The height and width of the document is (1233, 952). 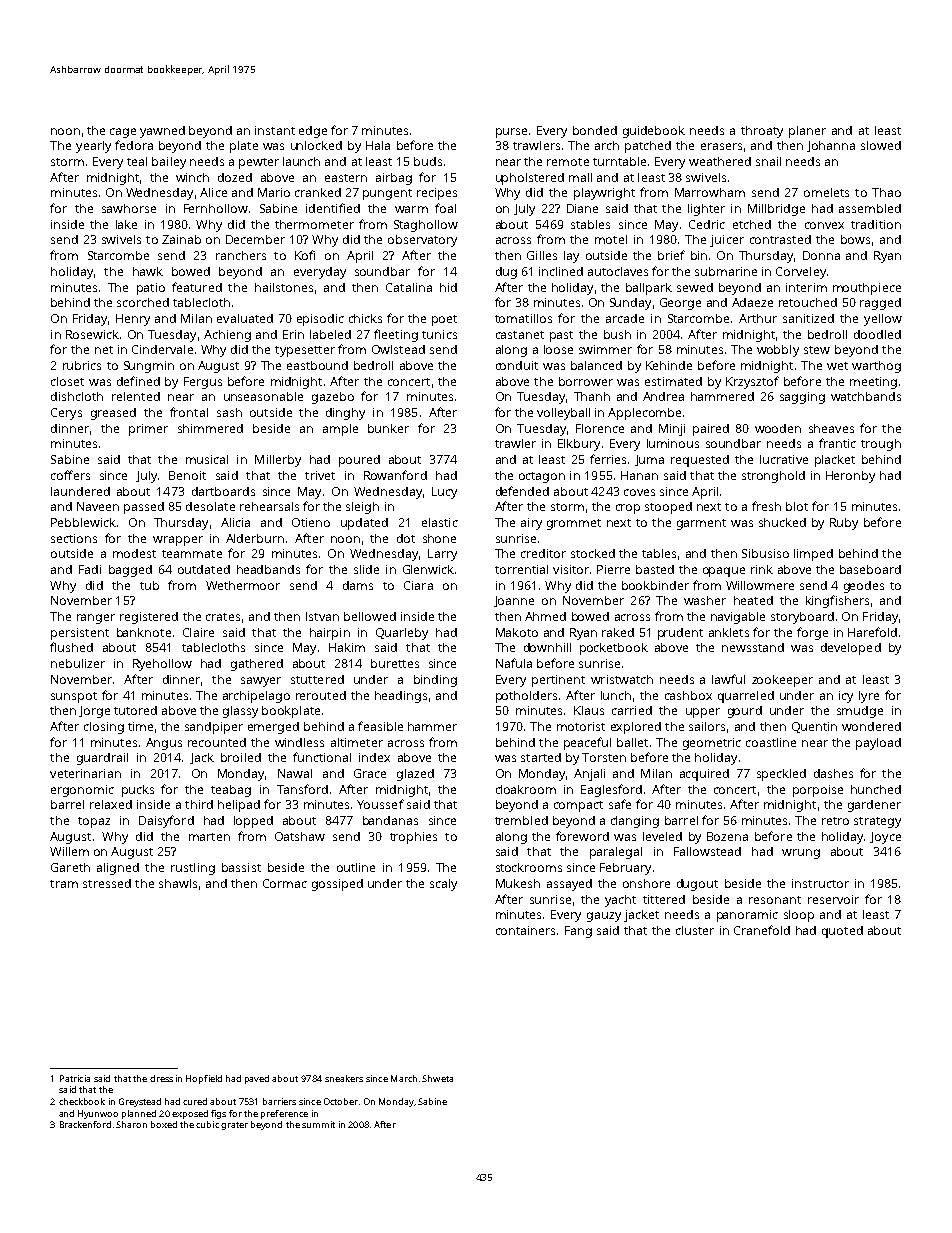 I want to click on figs, so click(x=218, y=1114).
